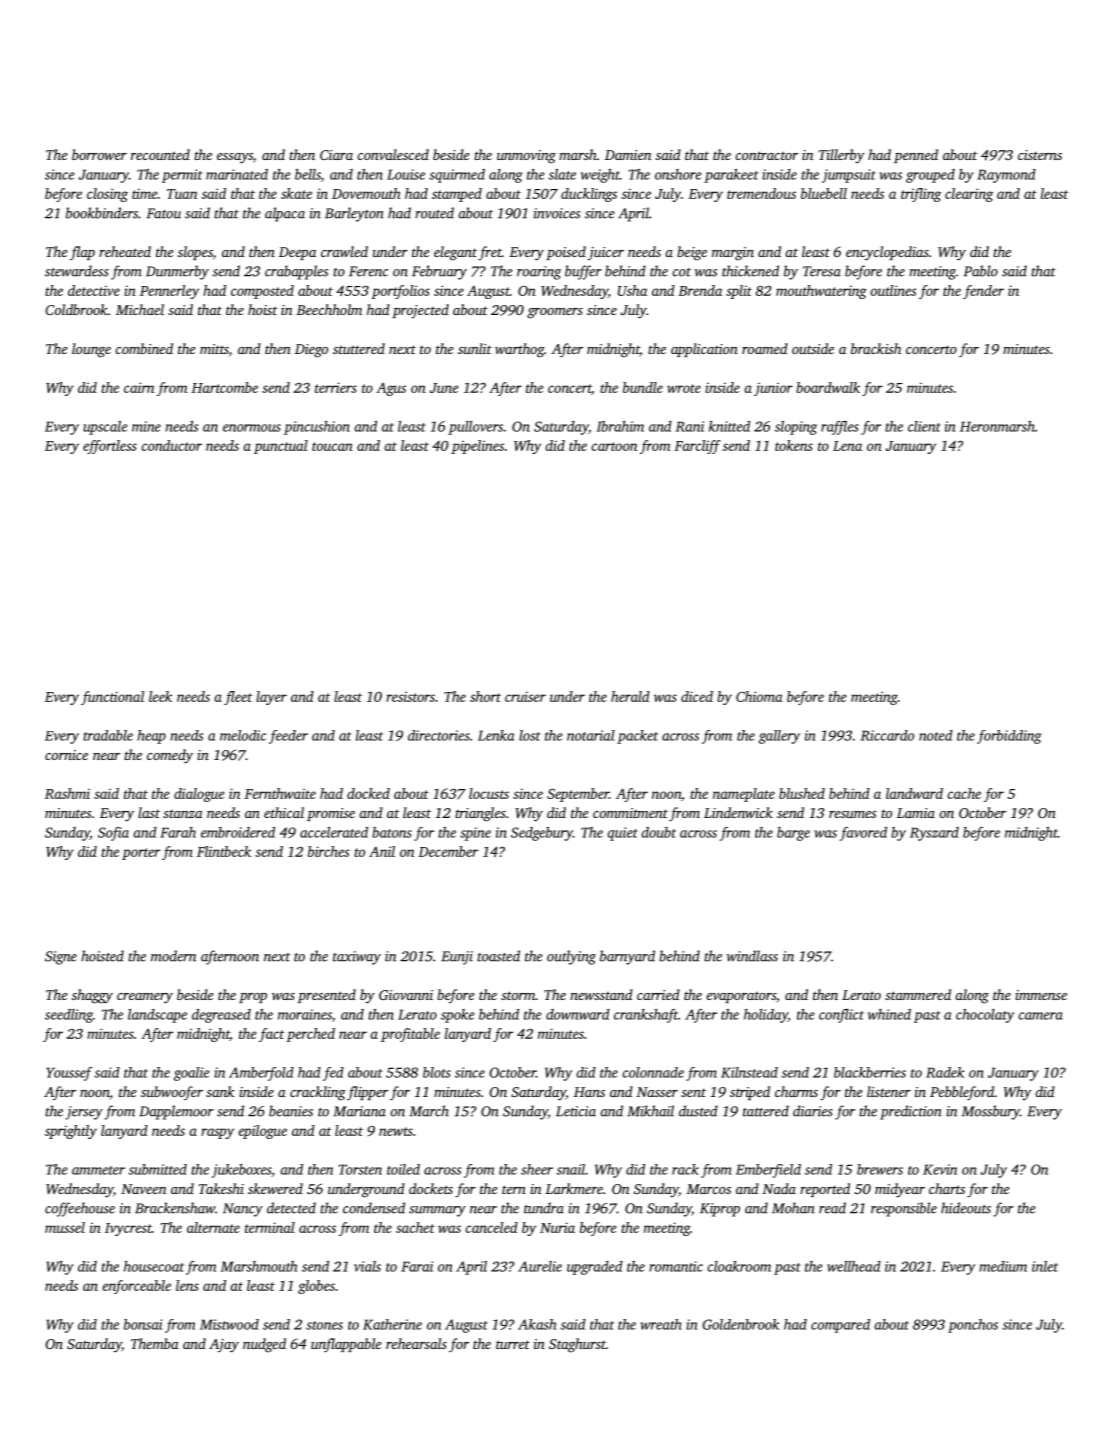  I want to click on short, so click(485, 696).
